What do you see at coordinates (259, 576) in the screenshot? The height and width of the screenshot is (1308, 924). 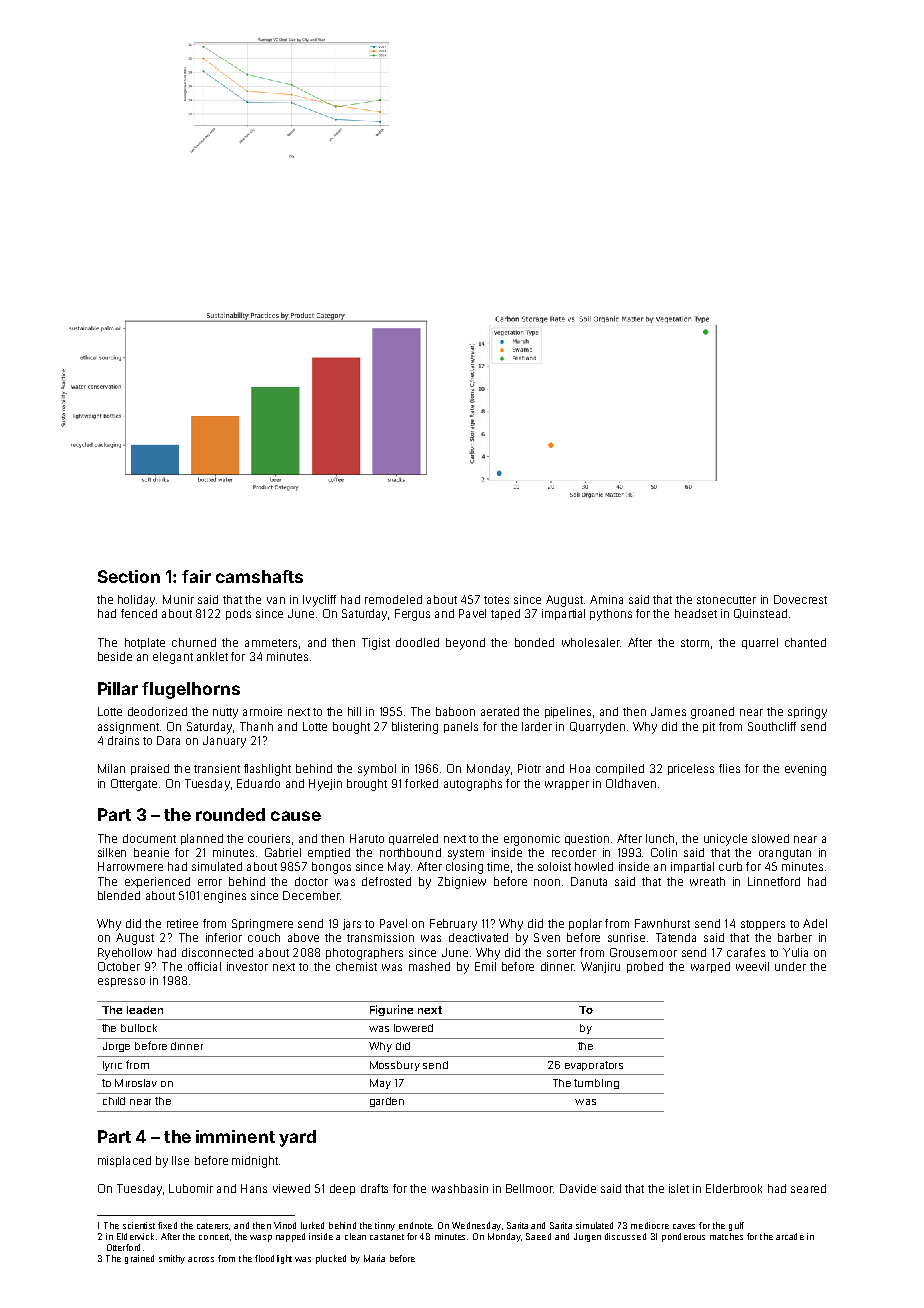 I see `camshafts` at bounding box center [259, 576].
